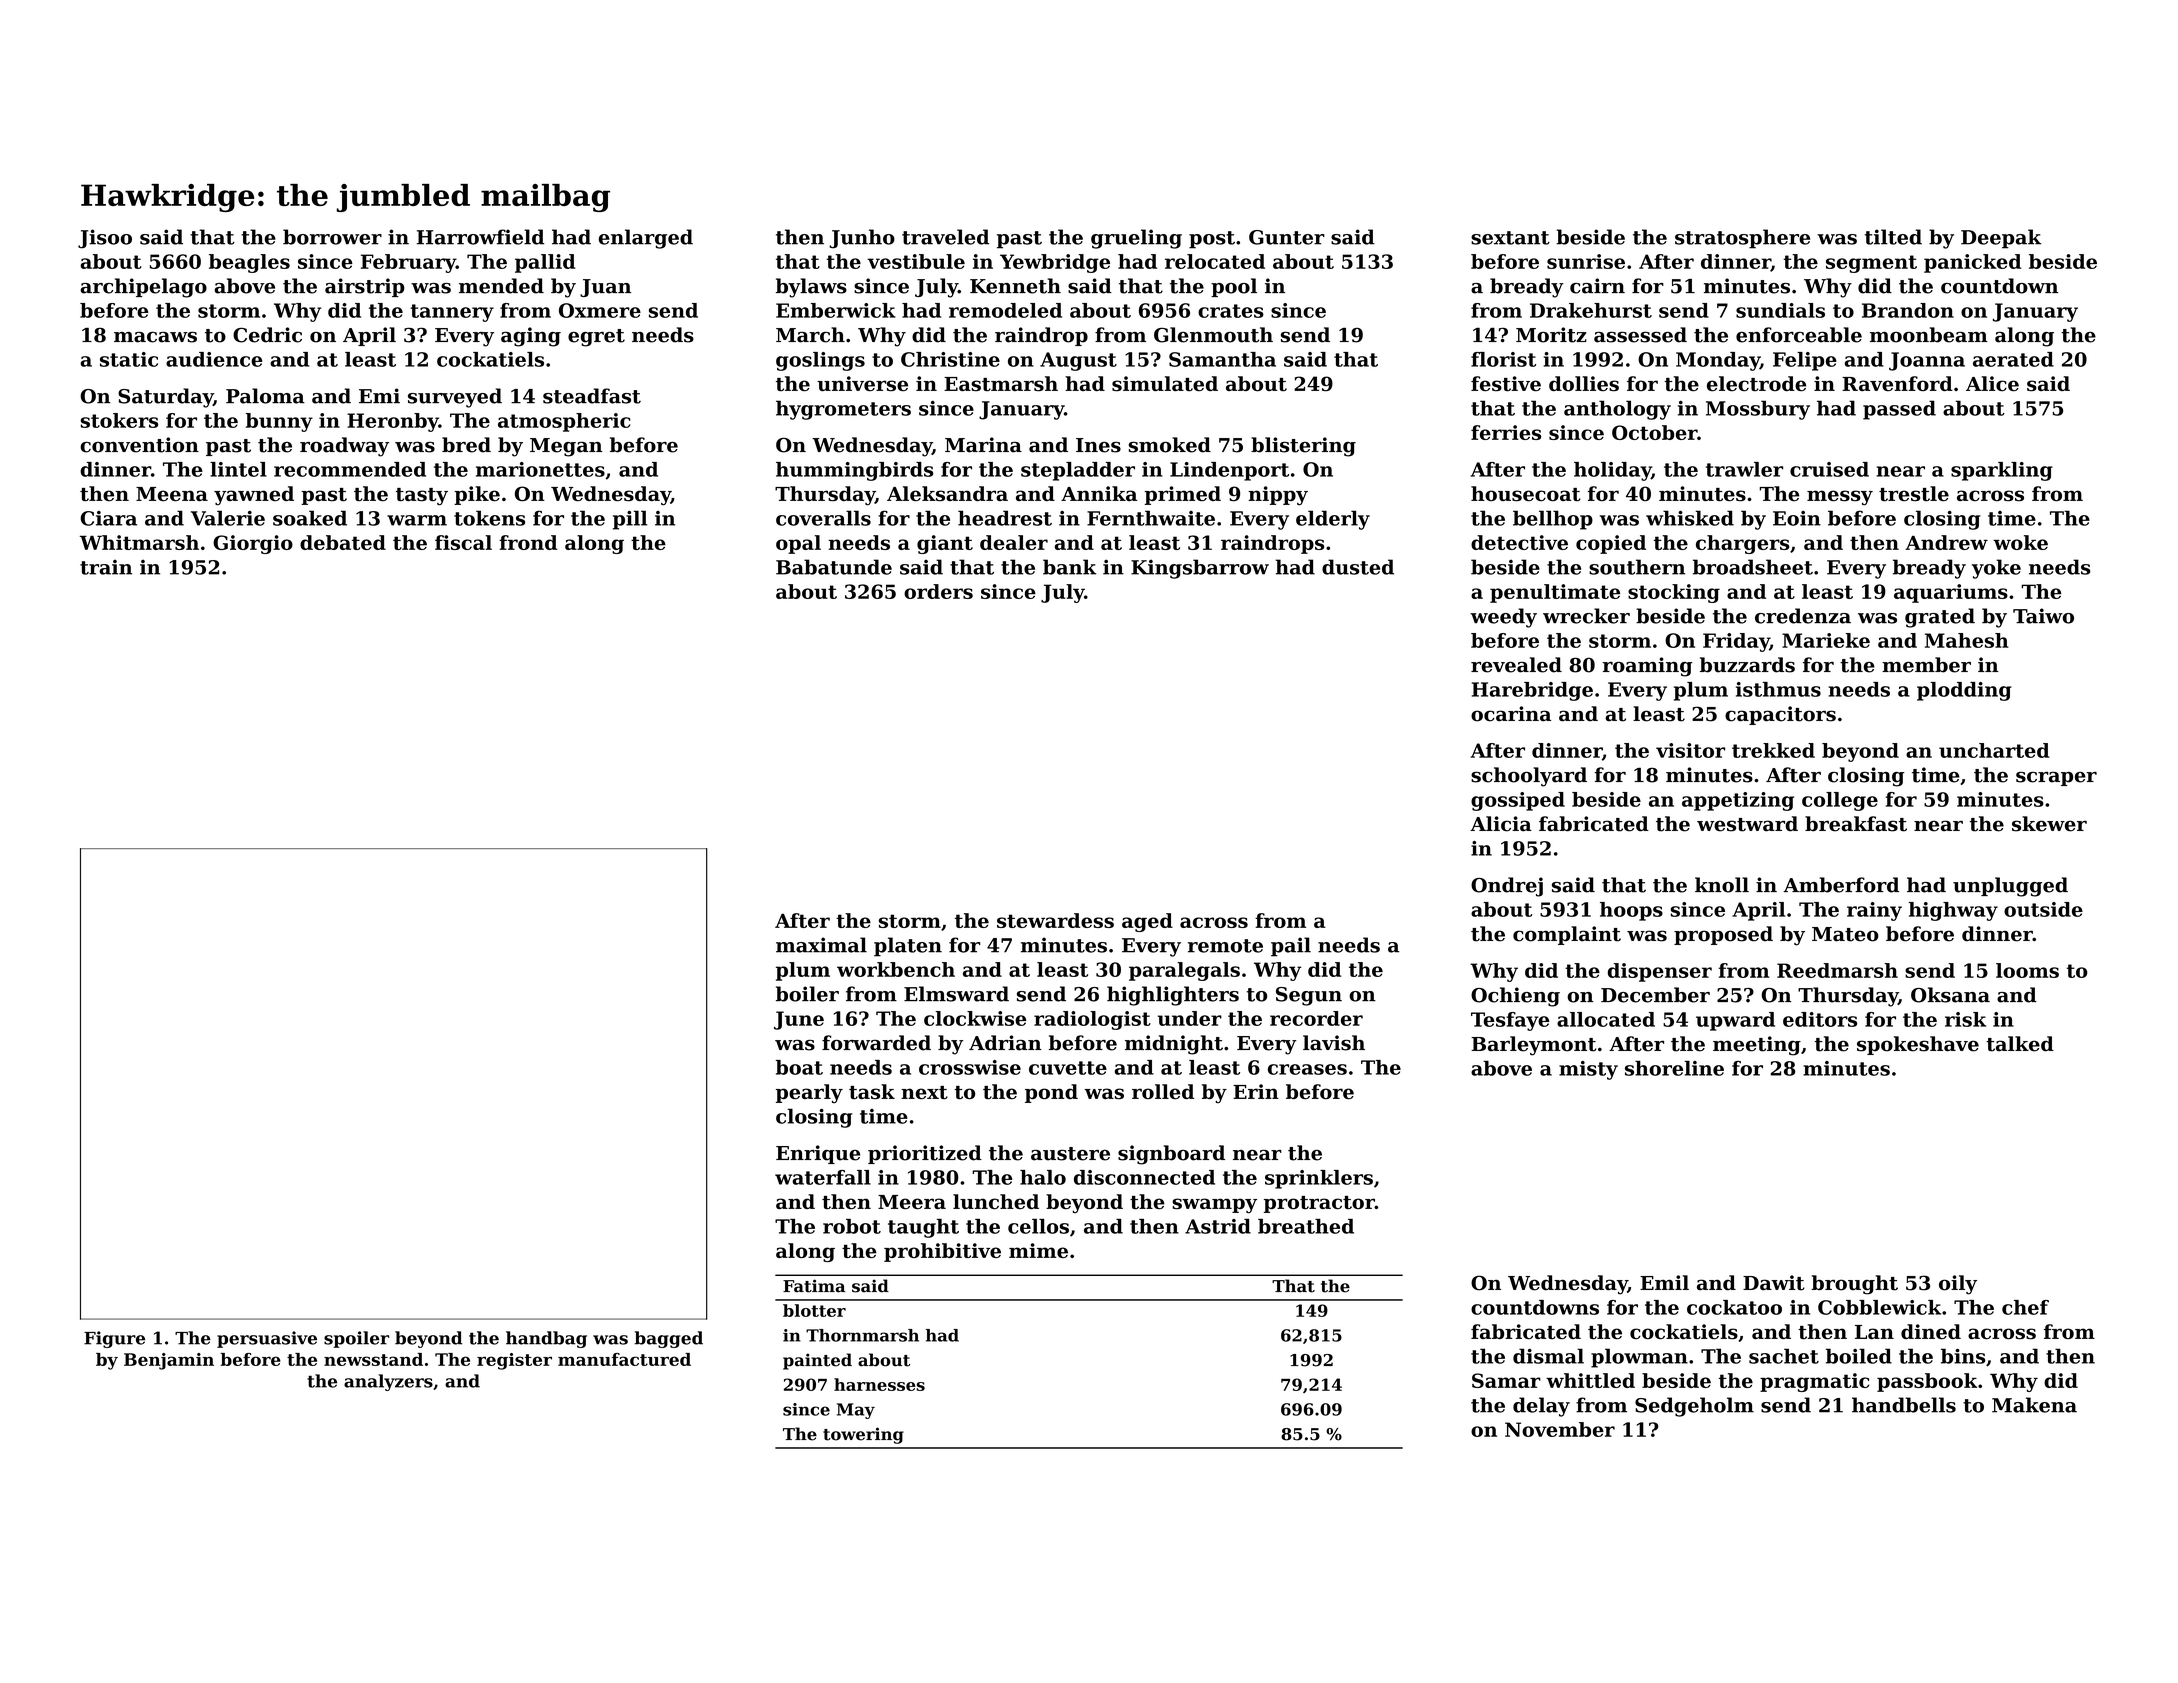 This image has width=2178, height=1683. Describe the element at coordinates (253, 544) in the image. I see `Giorgio` at that location.
